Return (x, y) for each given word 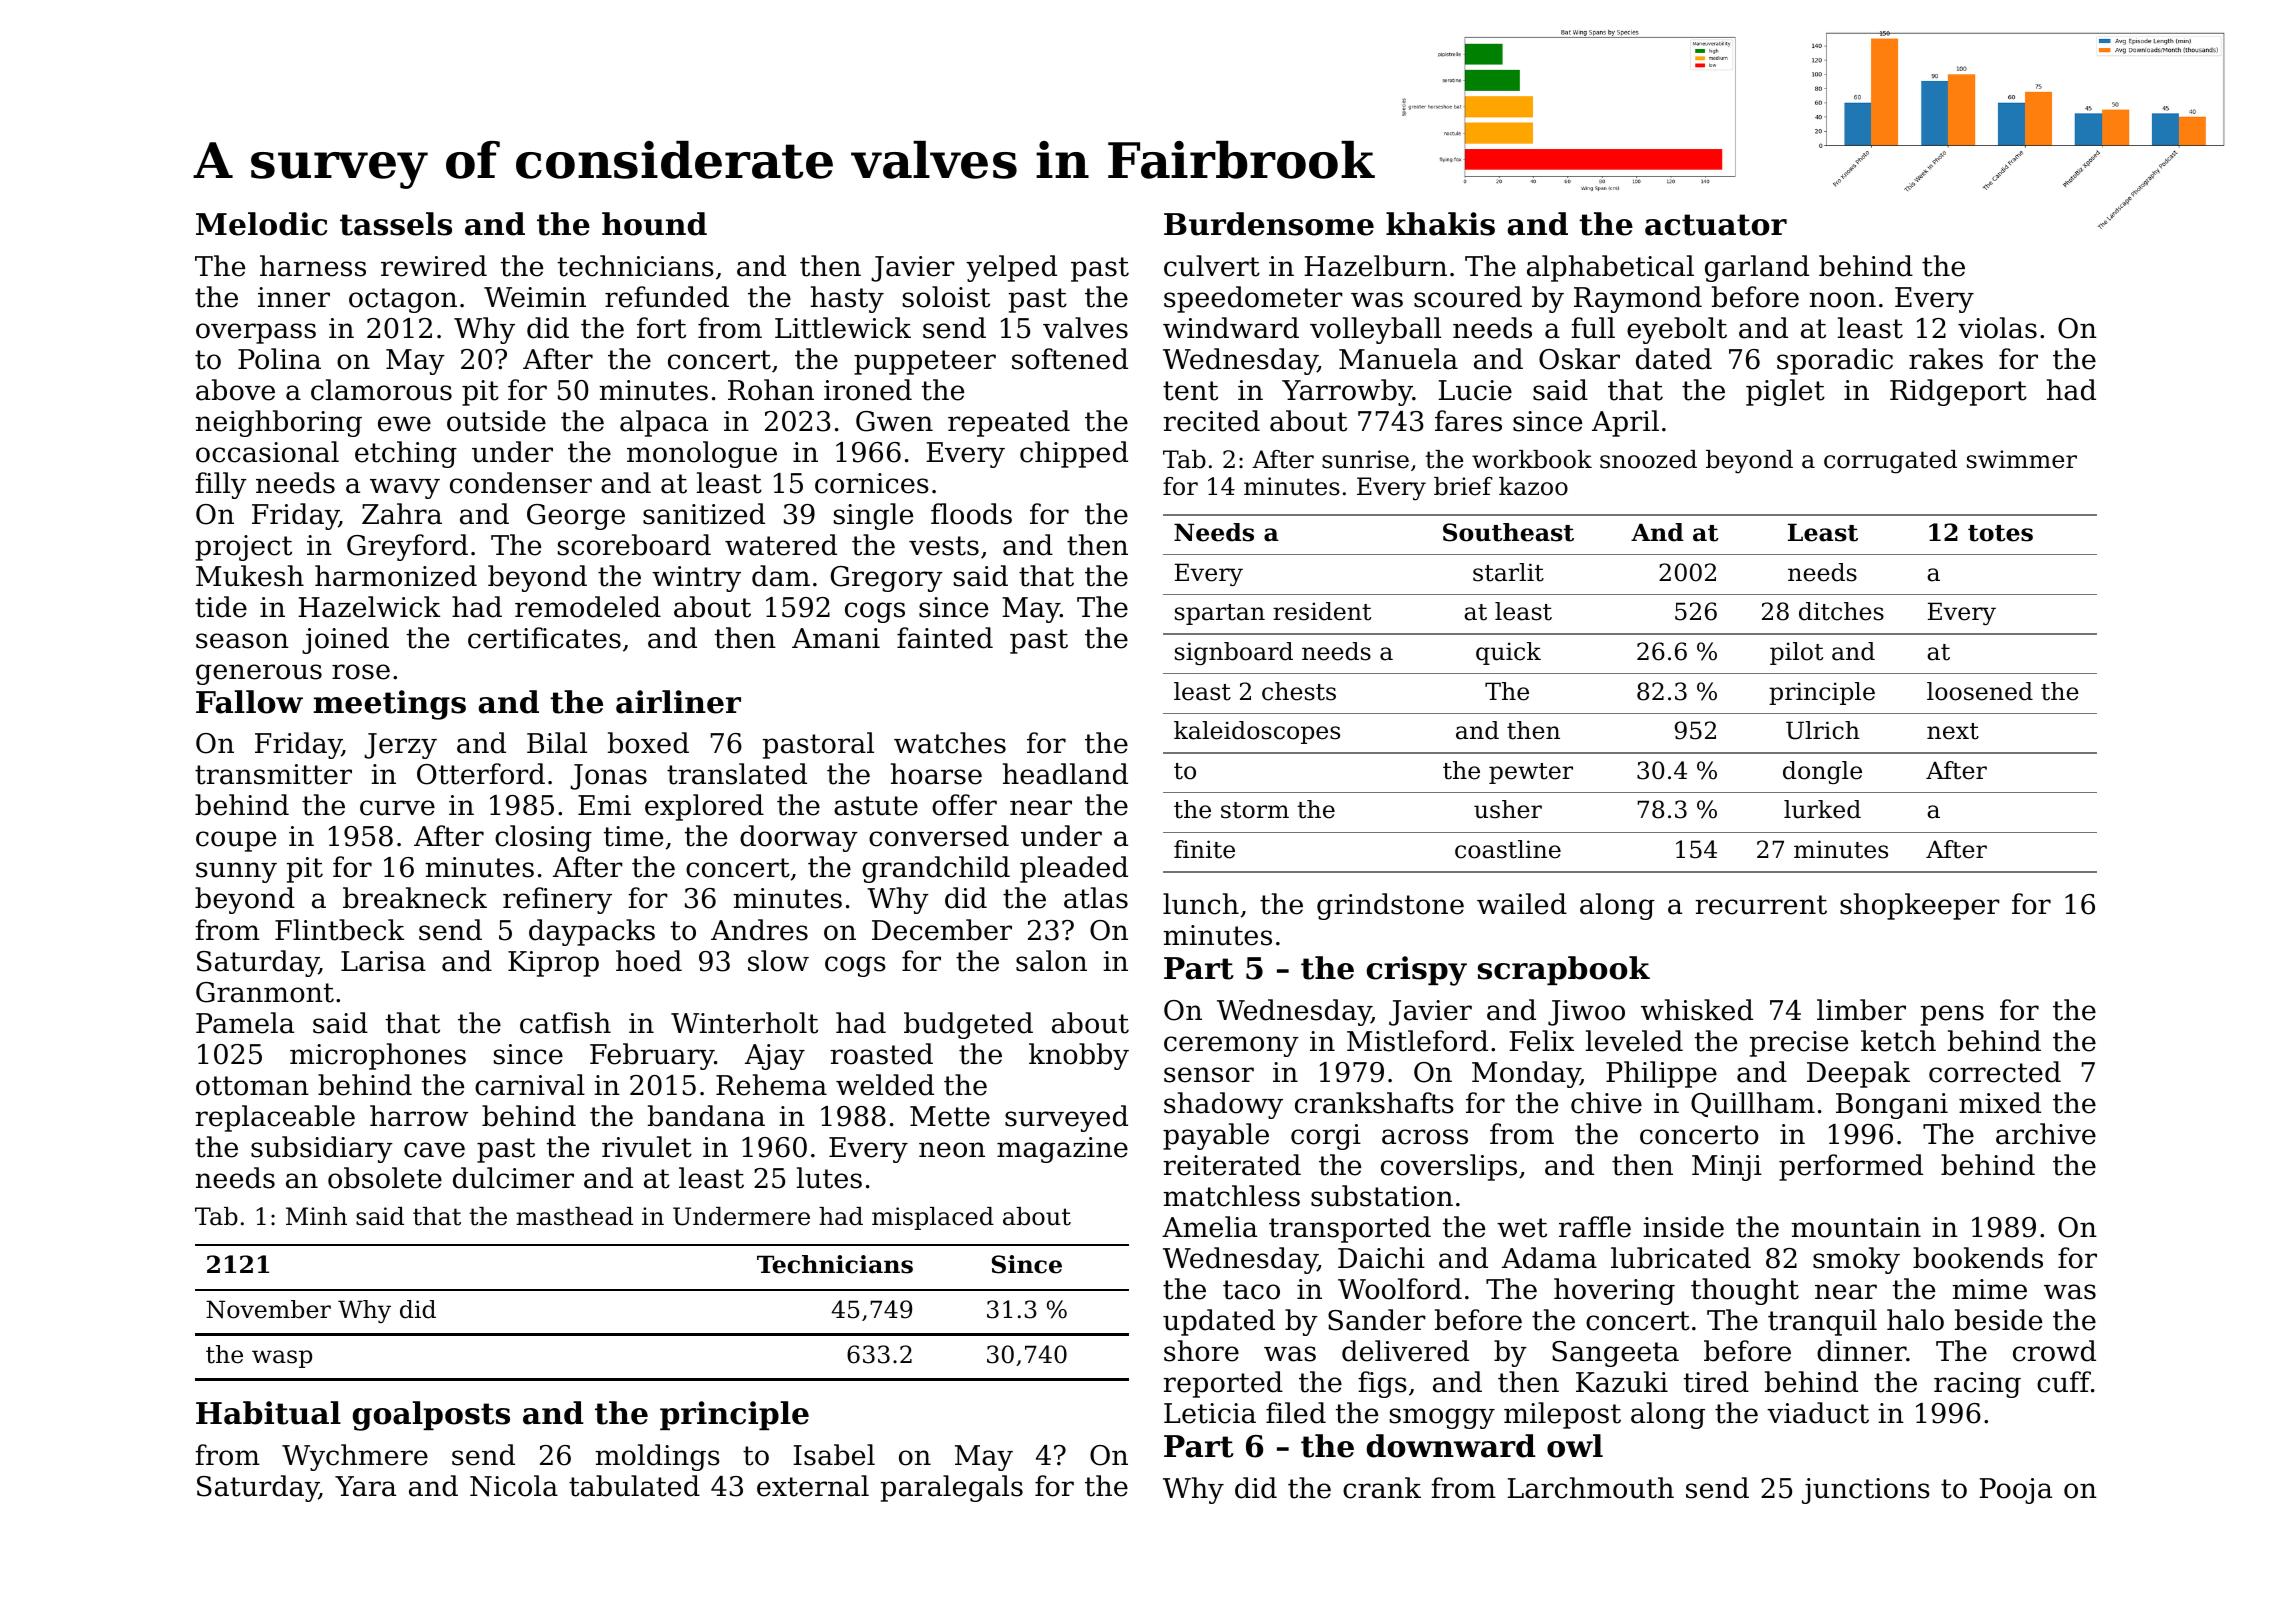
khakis (1440, 224)
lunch (1201, 904)
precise (1799, 1044)
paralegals (952, 1488)
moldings (657, 1457)
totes (2000, 533)
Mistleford (1417, 1041)
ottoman (252, 1086)
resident (1322, 611)
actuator (1716, 225)
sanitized (704, 514)
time (633, 836)
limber (1861, 1010)
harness (313, 266)
